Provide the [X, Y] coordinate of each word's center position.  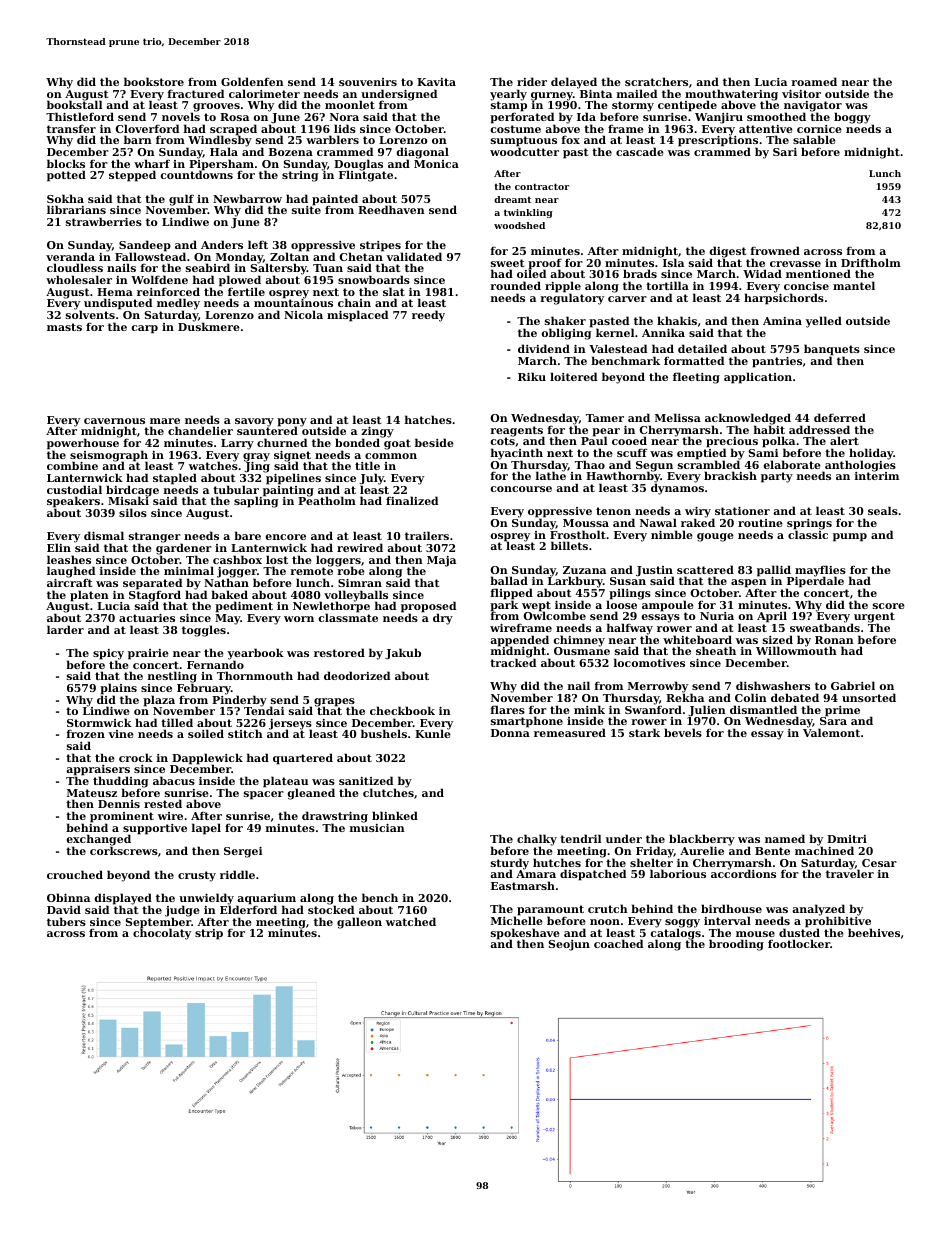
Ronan [834, 640]
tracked [513, 663]
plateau [285, 782]
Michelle [517, 921]
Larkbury [575, 582]
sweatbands [825, 628]
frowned [775, 250]
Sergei [243, 852]
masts [64, 327]
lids [345, 128]
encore [286, 537]
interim [877, 476]
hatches [428, 419]
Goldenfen [252, 81]
